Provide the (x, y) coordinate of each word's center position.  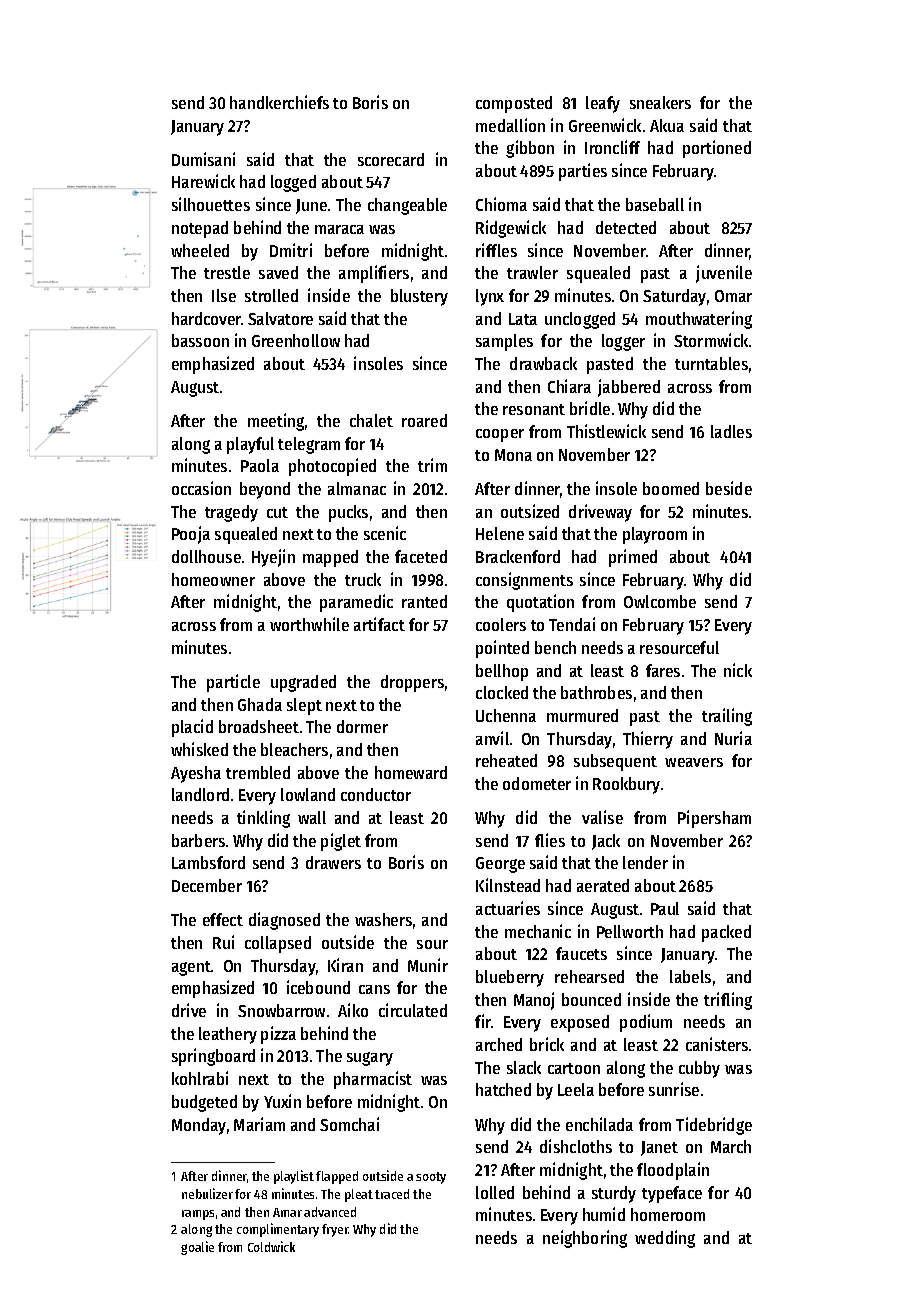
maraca (339, 229)
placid (192, 728)
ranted (424, 601)
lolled (495, 1192)
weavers (694, 762)
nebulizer (207, 1193)
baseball (655, 204)
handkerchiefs (279, 102)
